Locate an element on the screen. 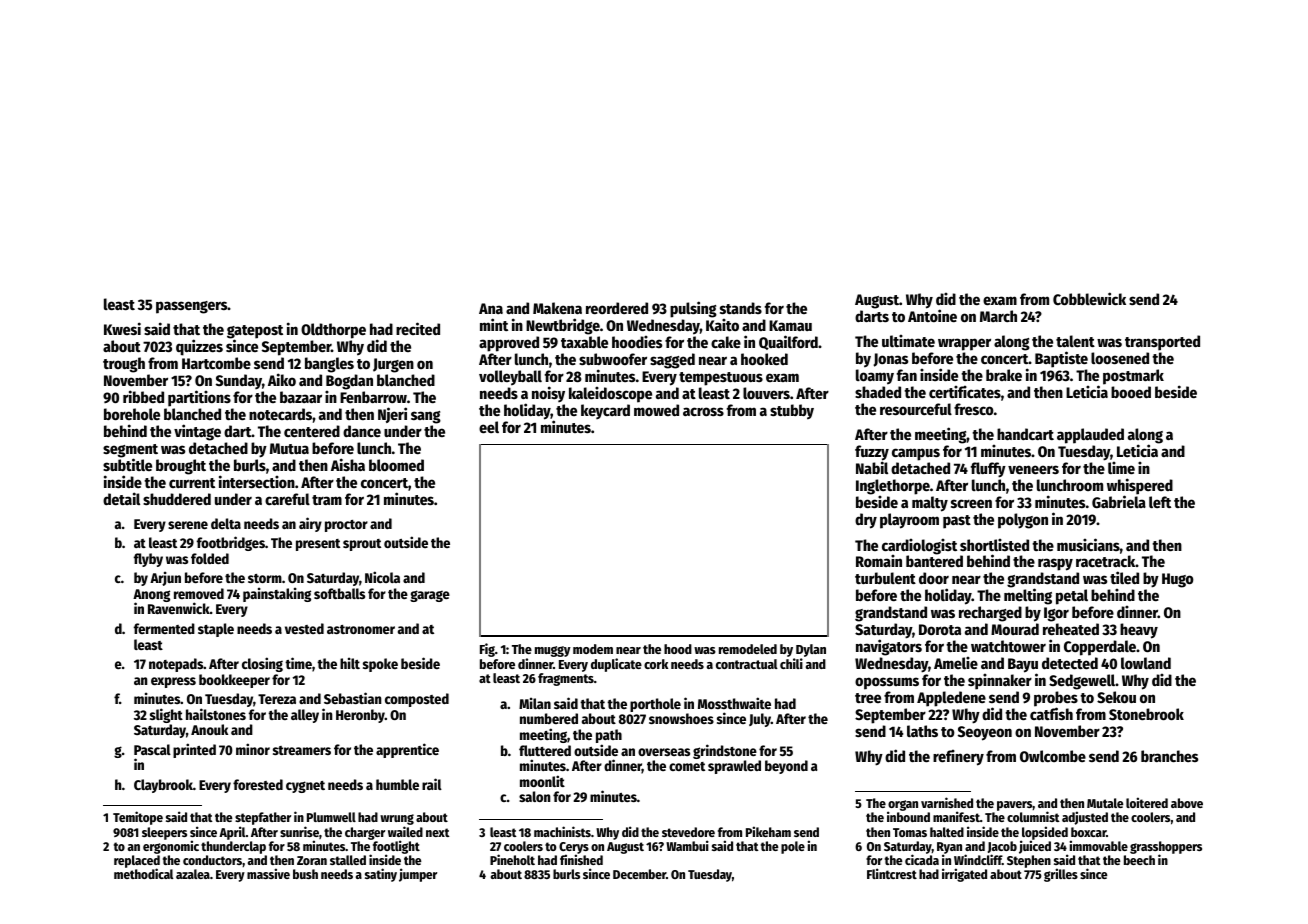 This screenshot has height=924, width=1308. Nabil is located at coordinates (872, 468).
